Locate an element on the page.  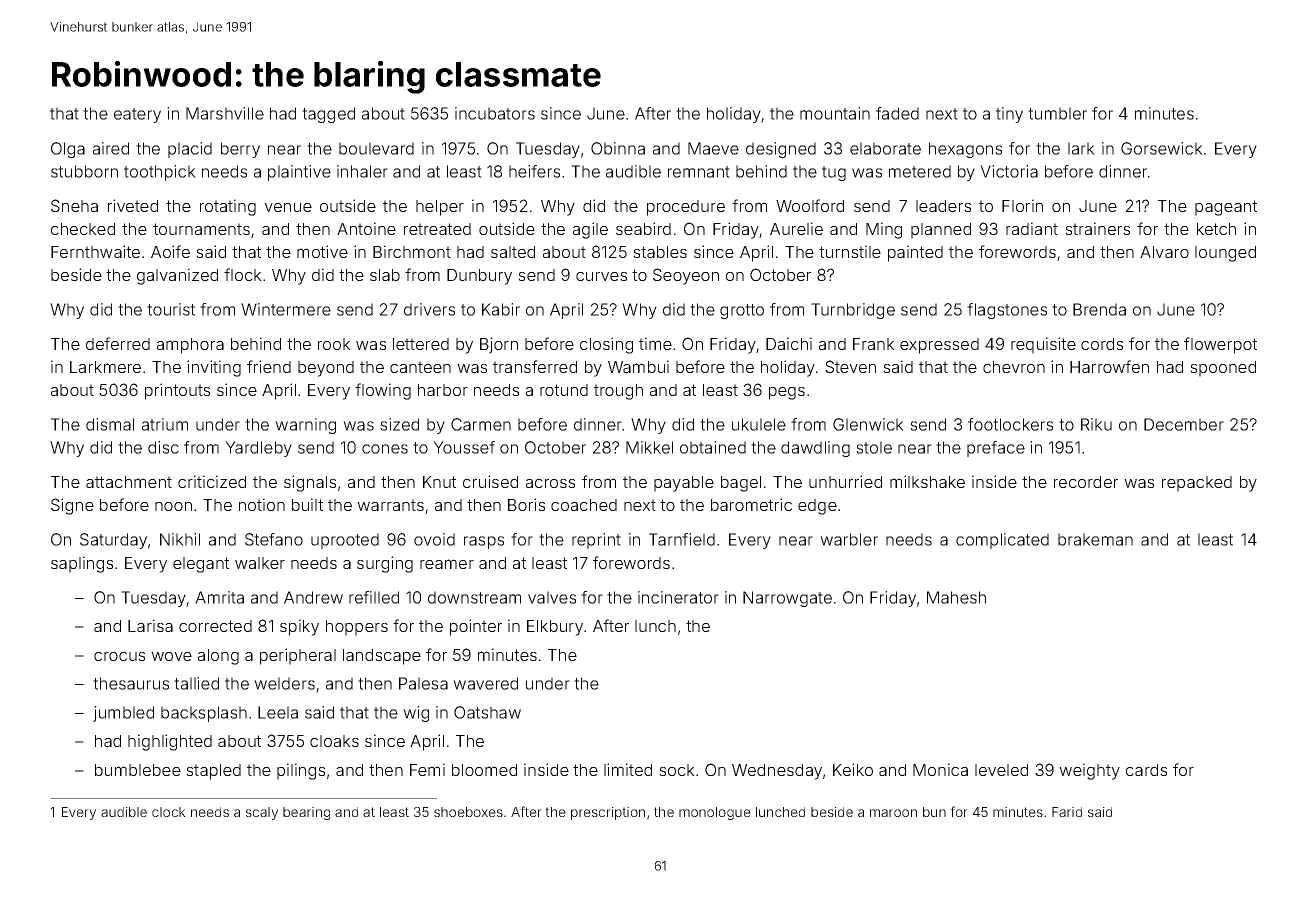
tourist is located at coordinates (171, 309).
